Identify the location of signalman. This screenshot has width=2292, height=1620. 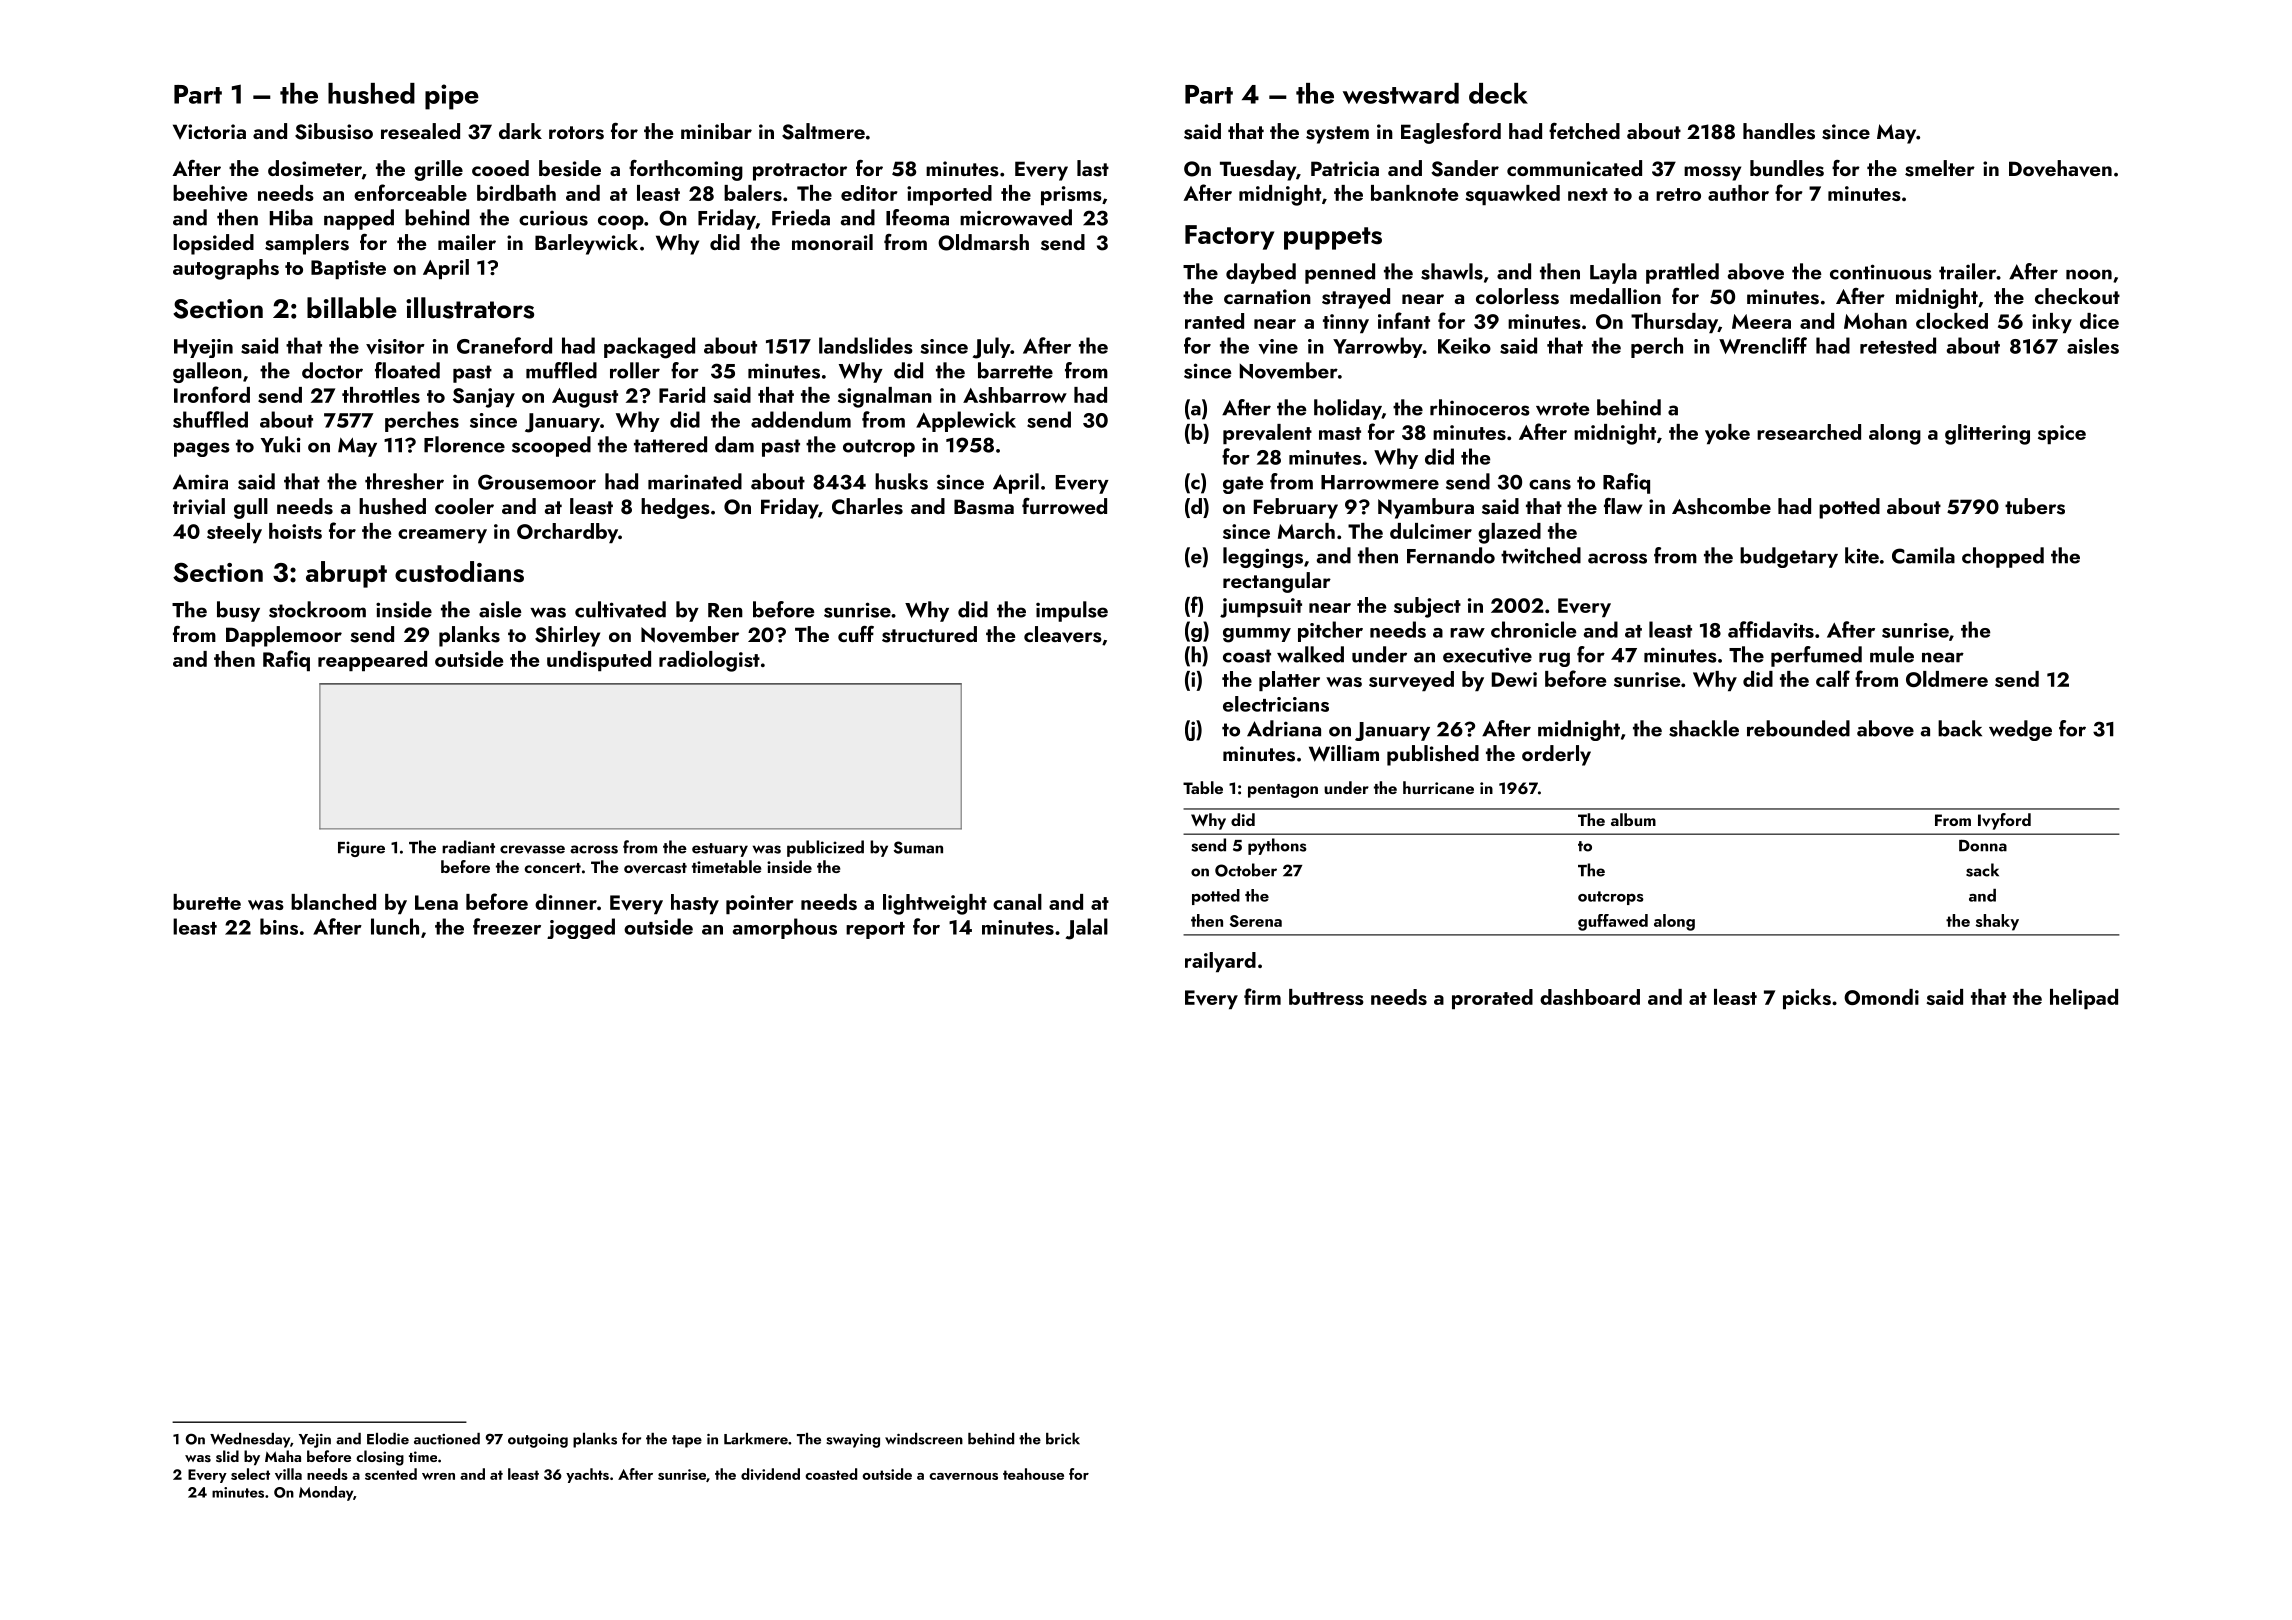
(885, 397).
